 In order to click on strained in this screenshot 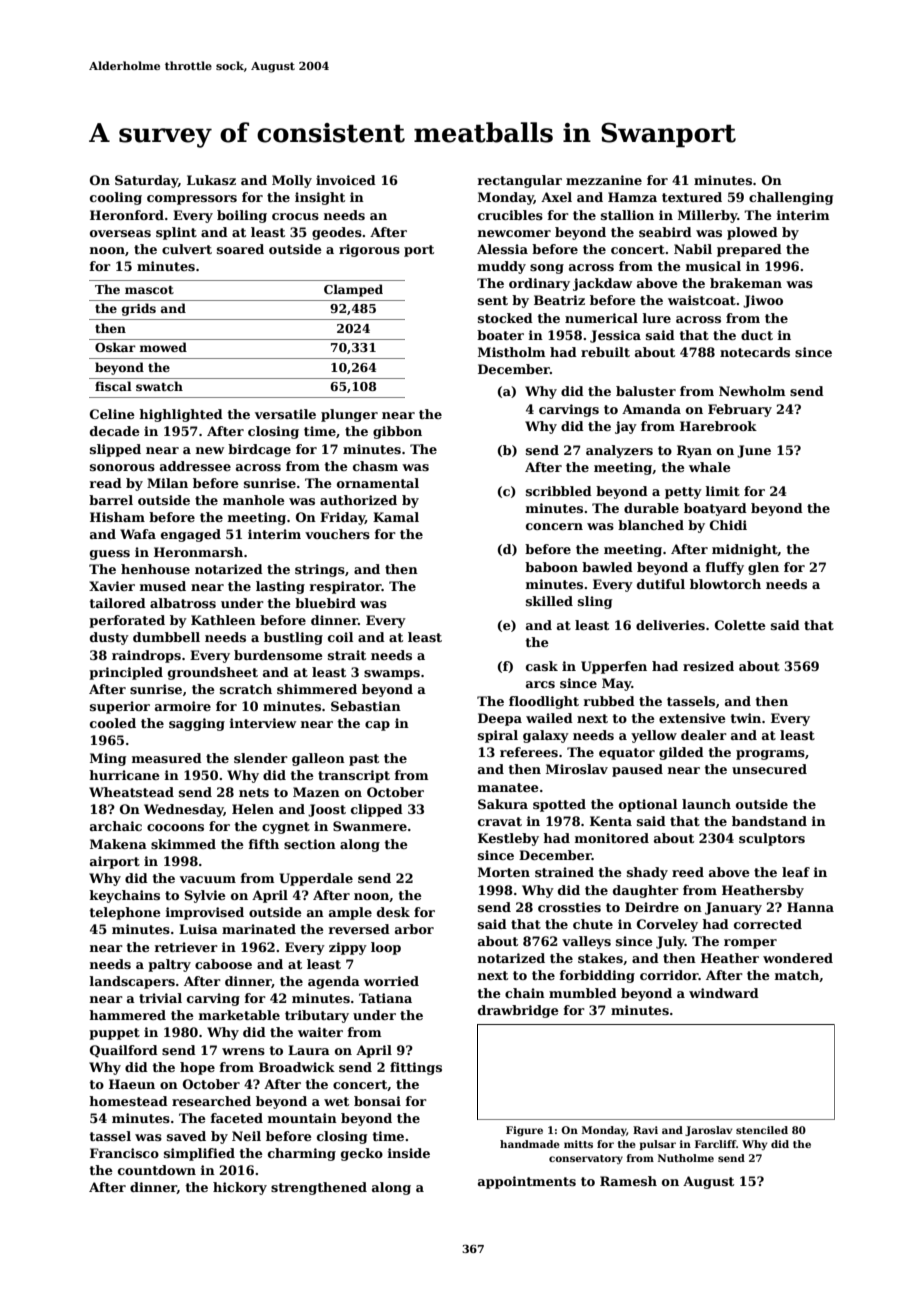, I will do `click(564, 872)`.
